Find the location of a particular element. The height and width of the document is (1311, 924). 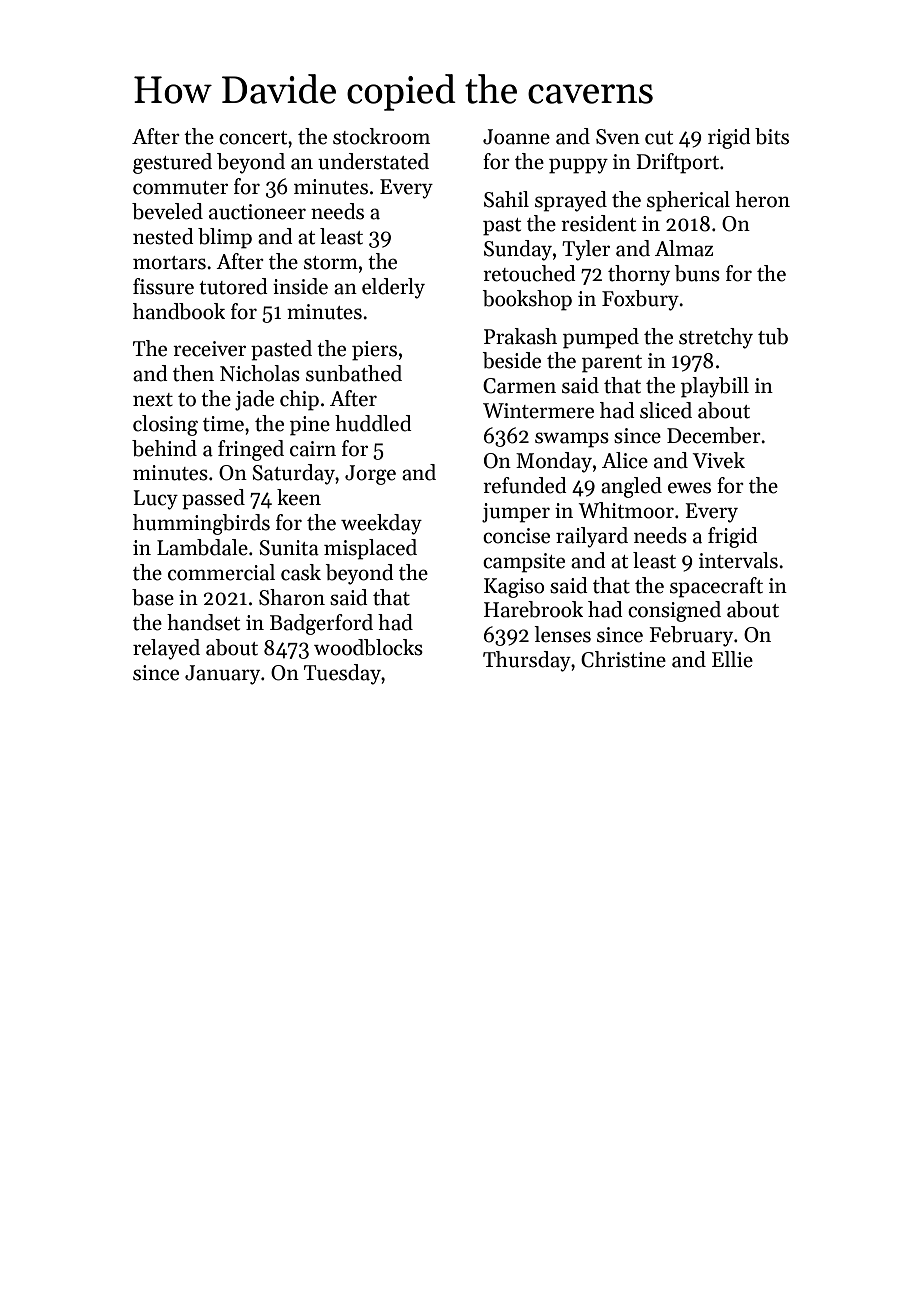

weekday is located at coordinates (381, 524).
